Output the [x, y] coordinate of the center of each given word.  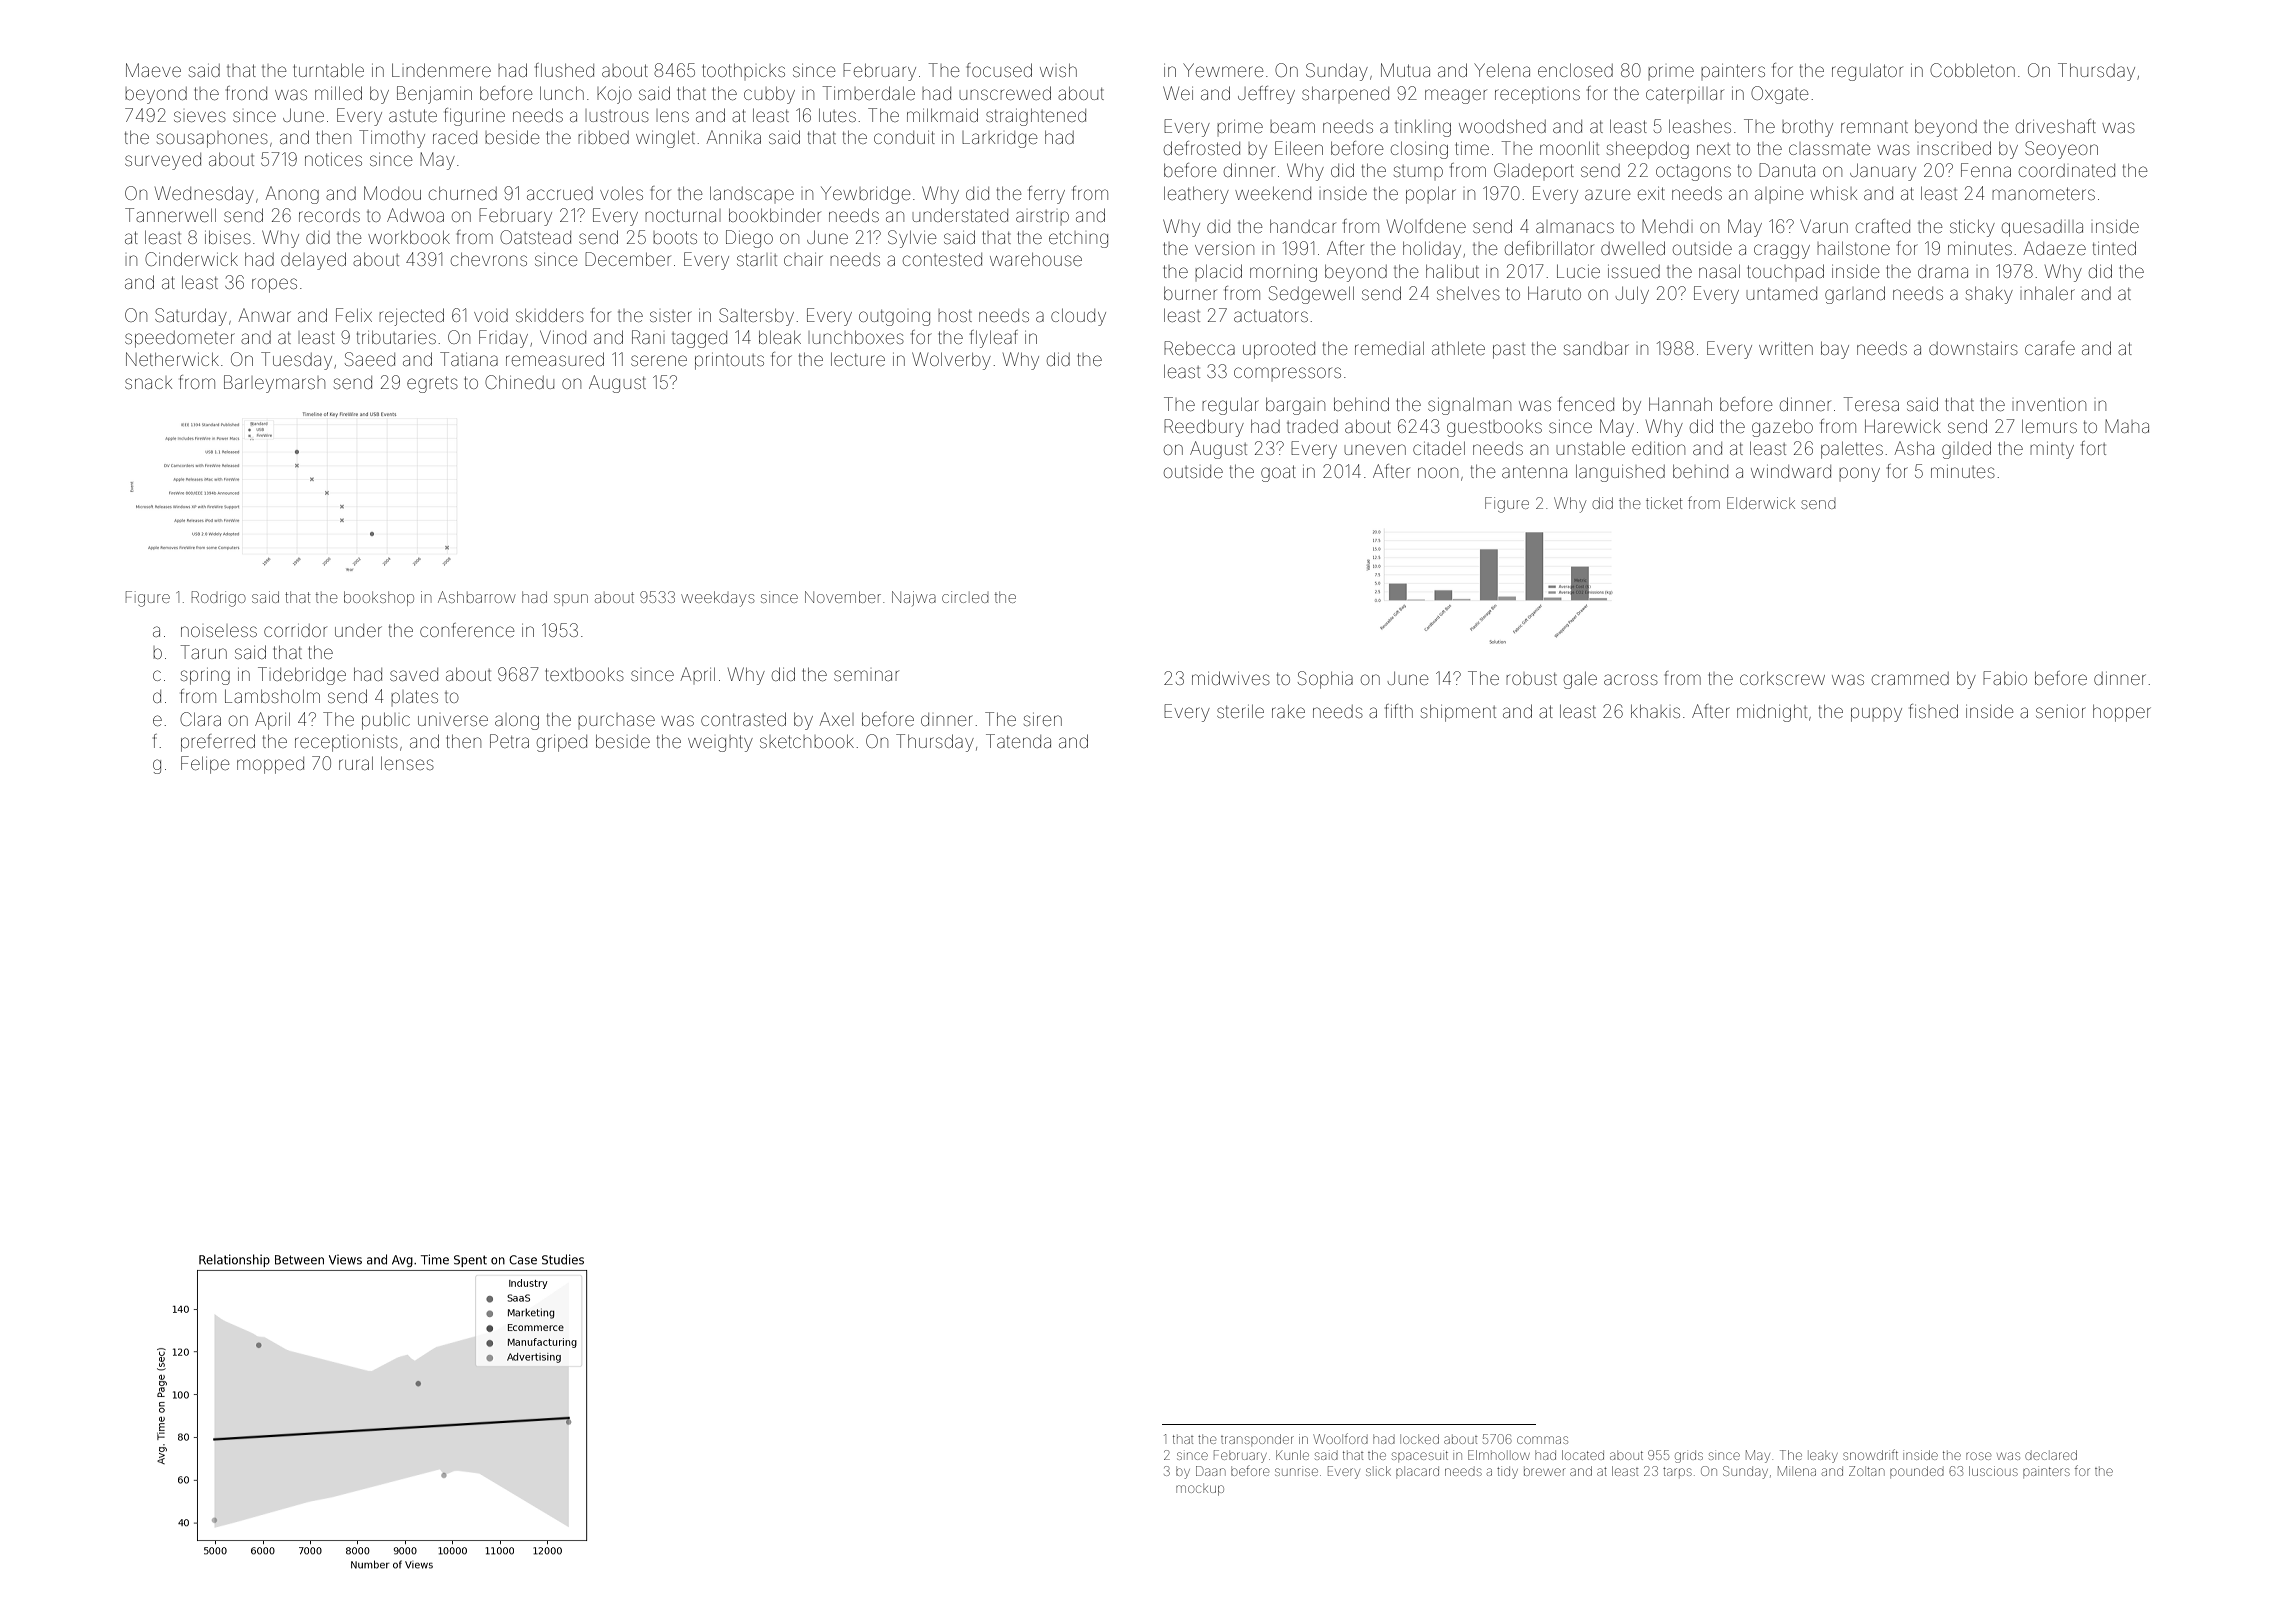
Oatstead [535, 237]
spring [205, 676]
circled [965, 597]
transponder [1257, 1439]
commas [1542, 1440]
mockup [1200, 1490]
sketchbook [807, 741]
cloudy [1078, 317]
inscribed [1956, 148]
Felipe [205, 765]
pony [1859, 474]
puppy [1876, 714]
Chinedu [519, 382]
